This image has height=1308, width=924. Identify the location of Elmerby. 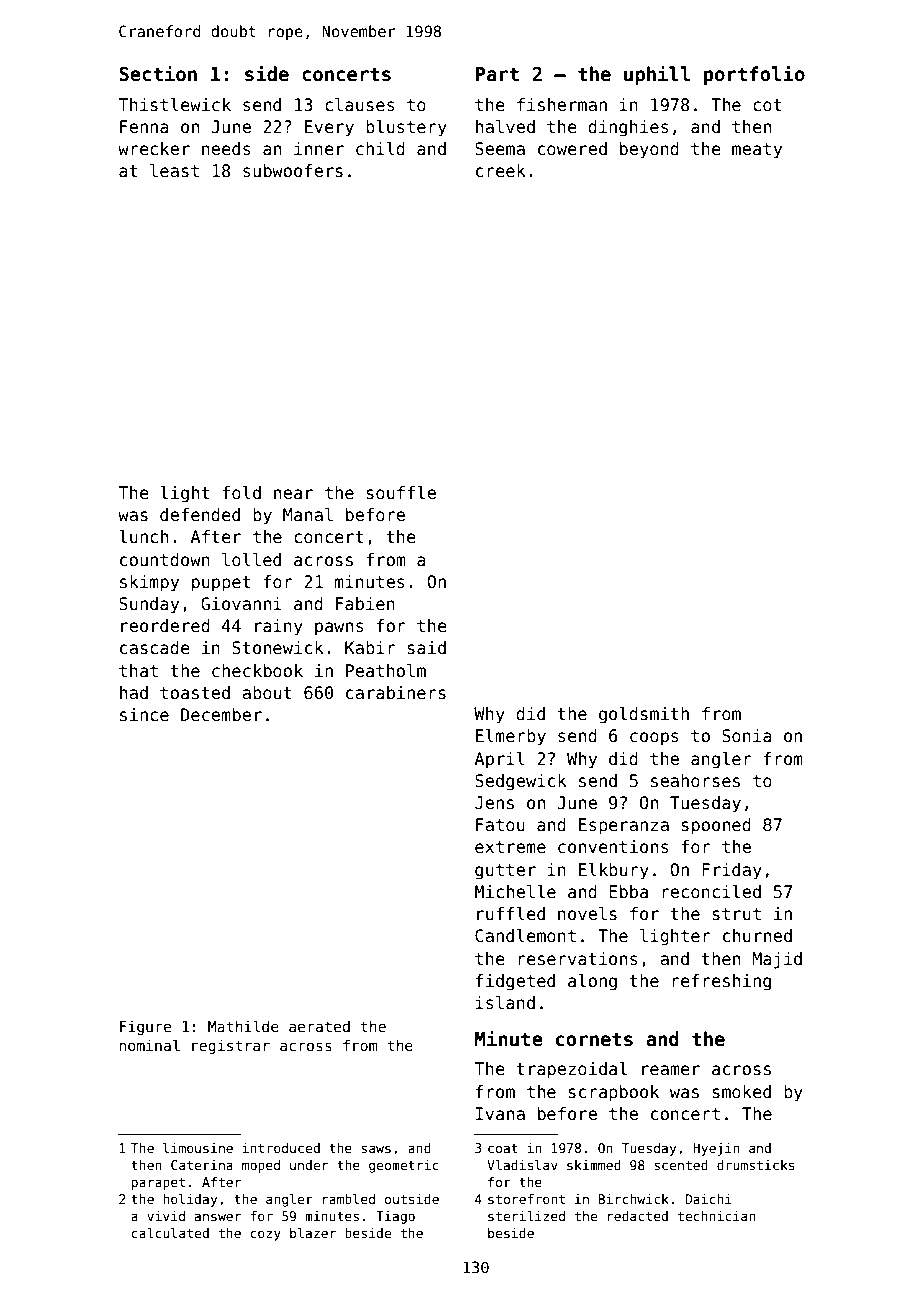
(511, 737).
